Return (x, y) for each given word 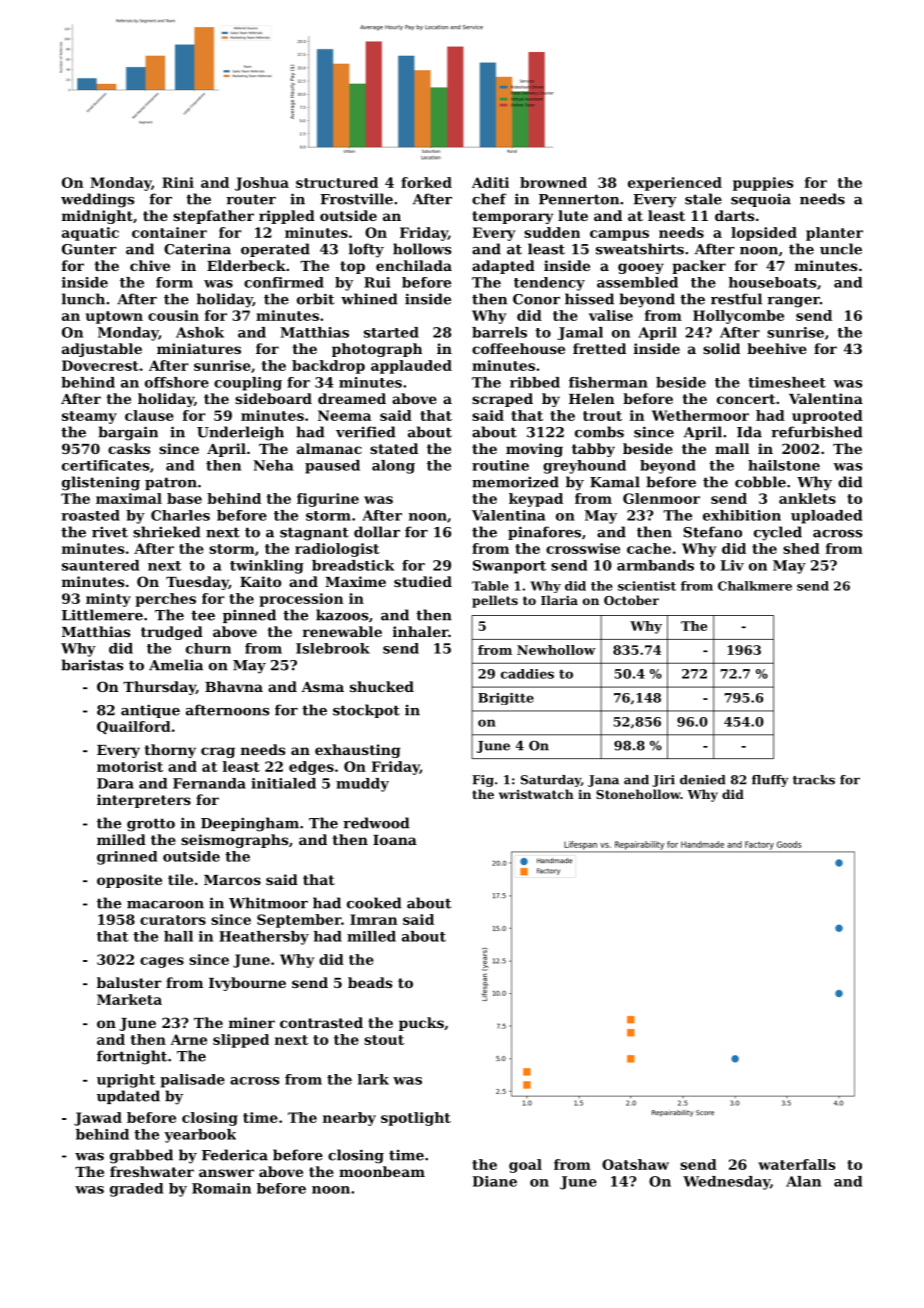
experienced (675, 184)
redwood (376, 823)
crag (218, 752)
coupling (248, 384)
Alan (803, 1181)
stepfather (213, 217)
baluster (129, 982)
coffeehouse (518, 348)
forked (426, 182)
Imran (373, 919)
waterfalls (797, 1164)
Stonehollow (638, 794)
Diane (495, 1181)
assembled (637, 282)
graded (136, 1190)
